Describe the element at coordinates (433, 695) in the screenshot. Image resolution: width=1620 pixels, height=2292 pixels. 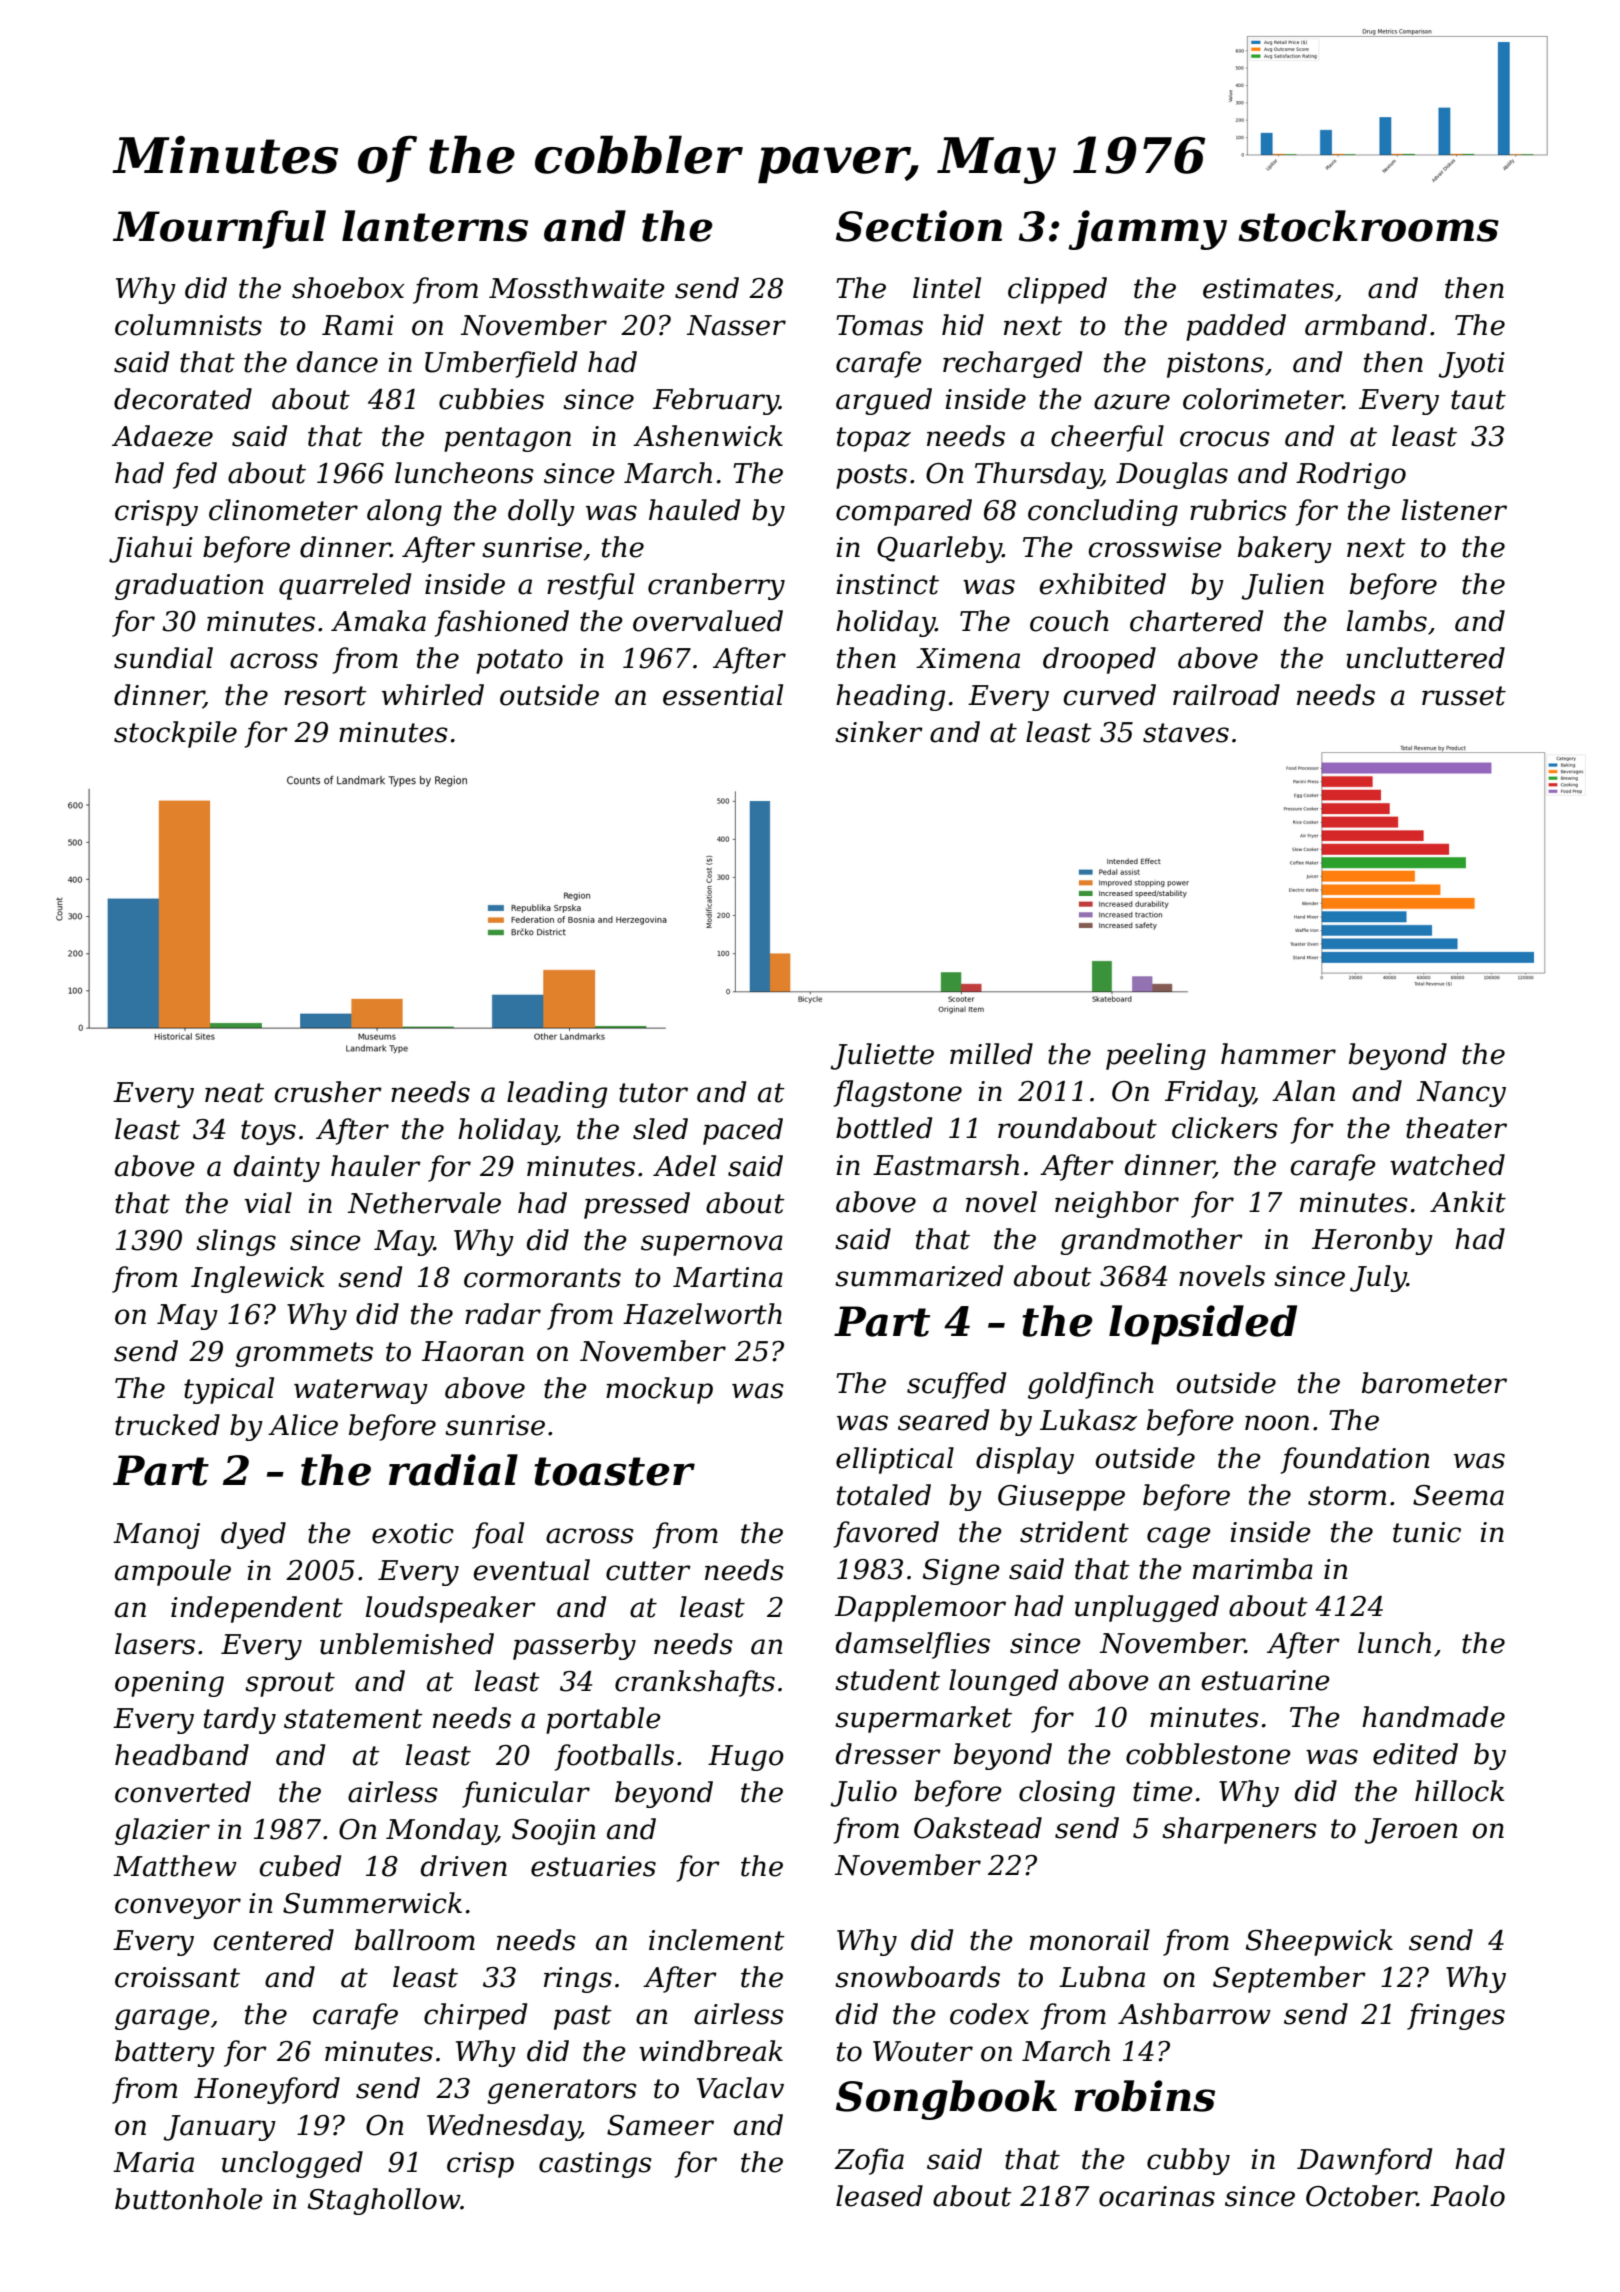
I see `whirled` at that location.
